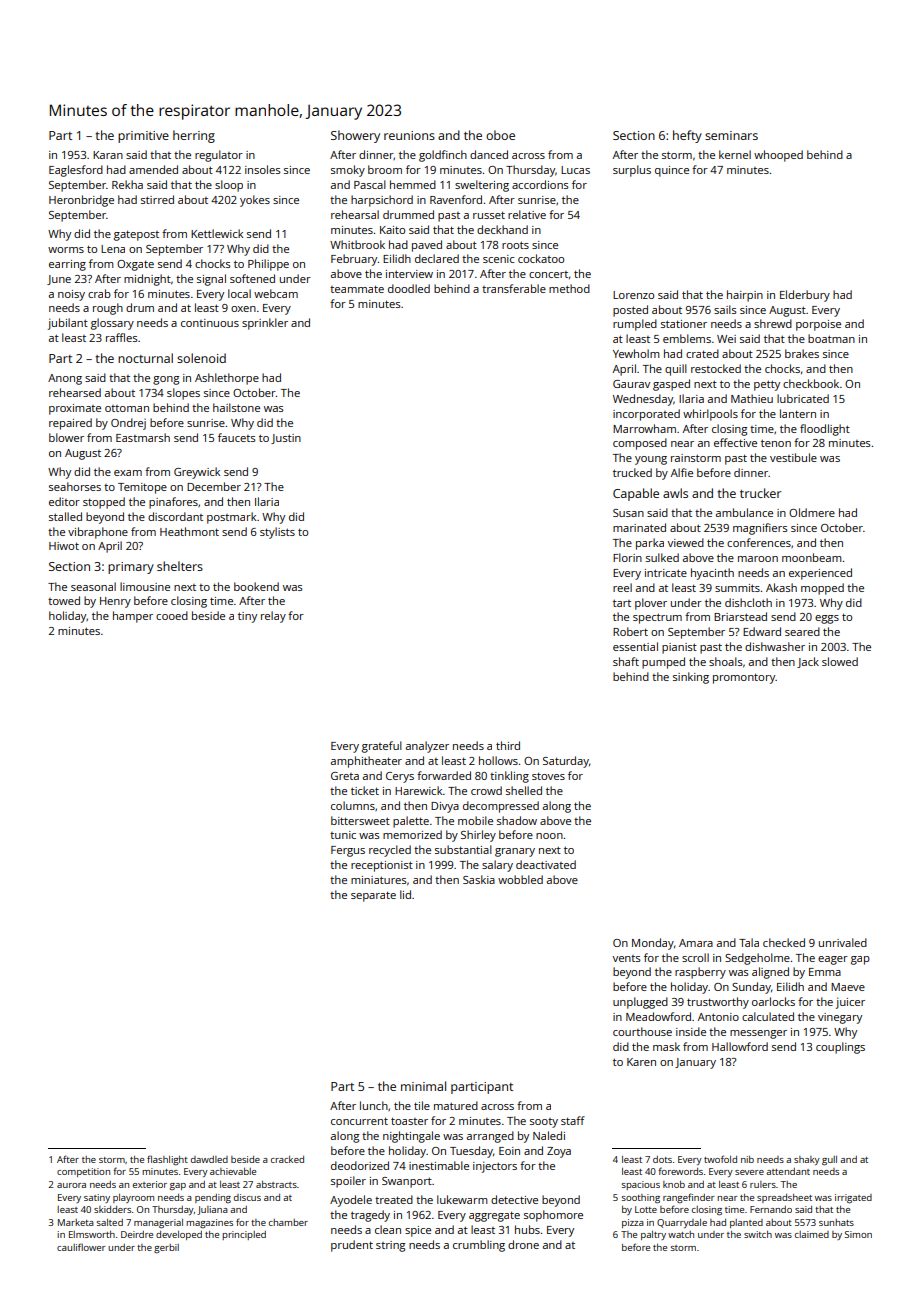 Image resolution: width=924 pixels, height=1308 pixels. Describe the element at coordinates (374, 1105) in the screenshot. I see `lunch` at that location.
